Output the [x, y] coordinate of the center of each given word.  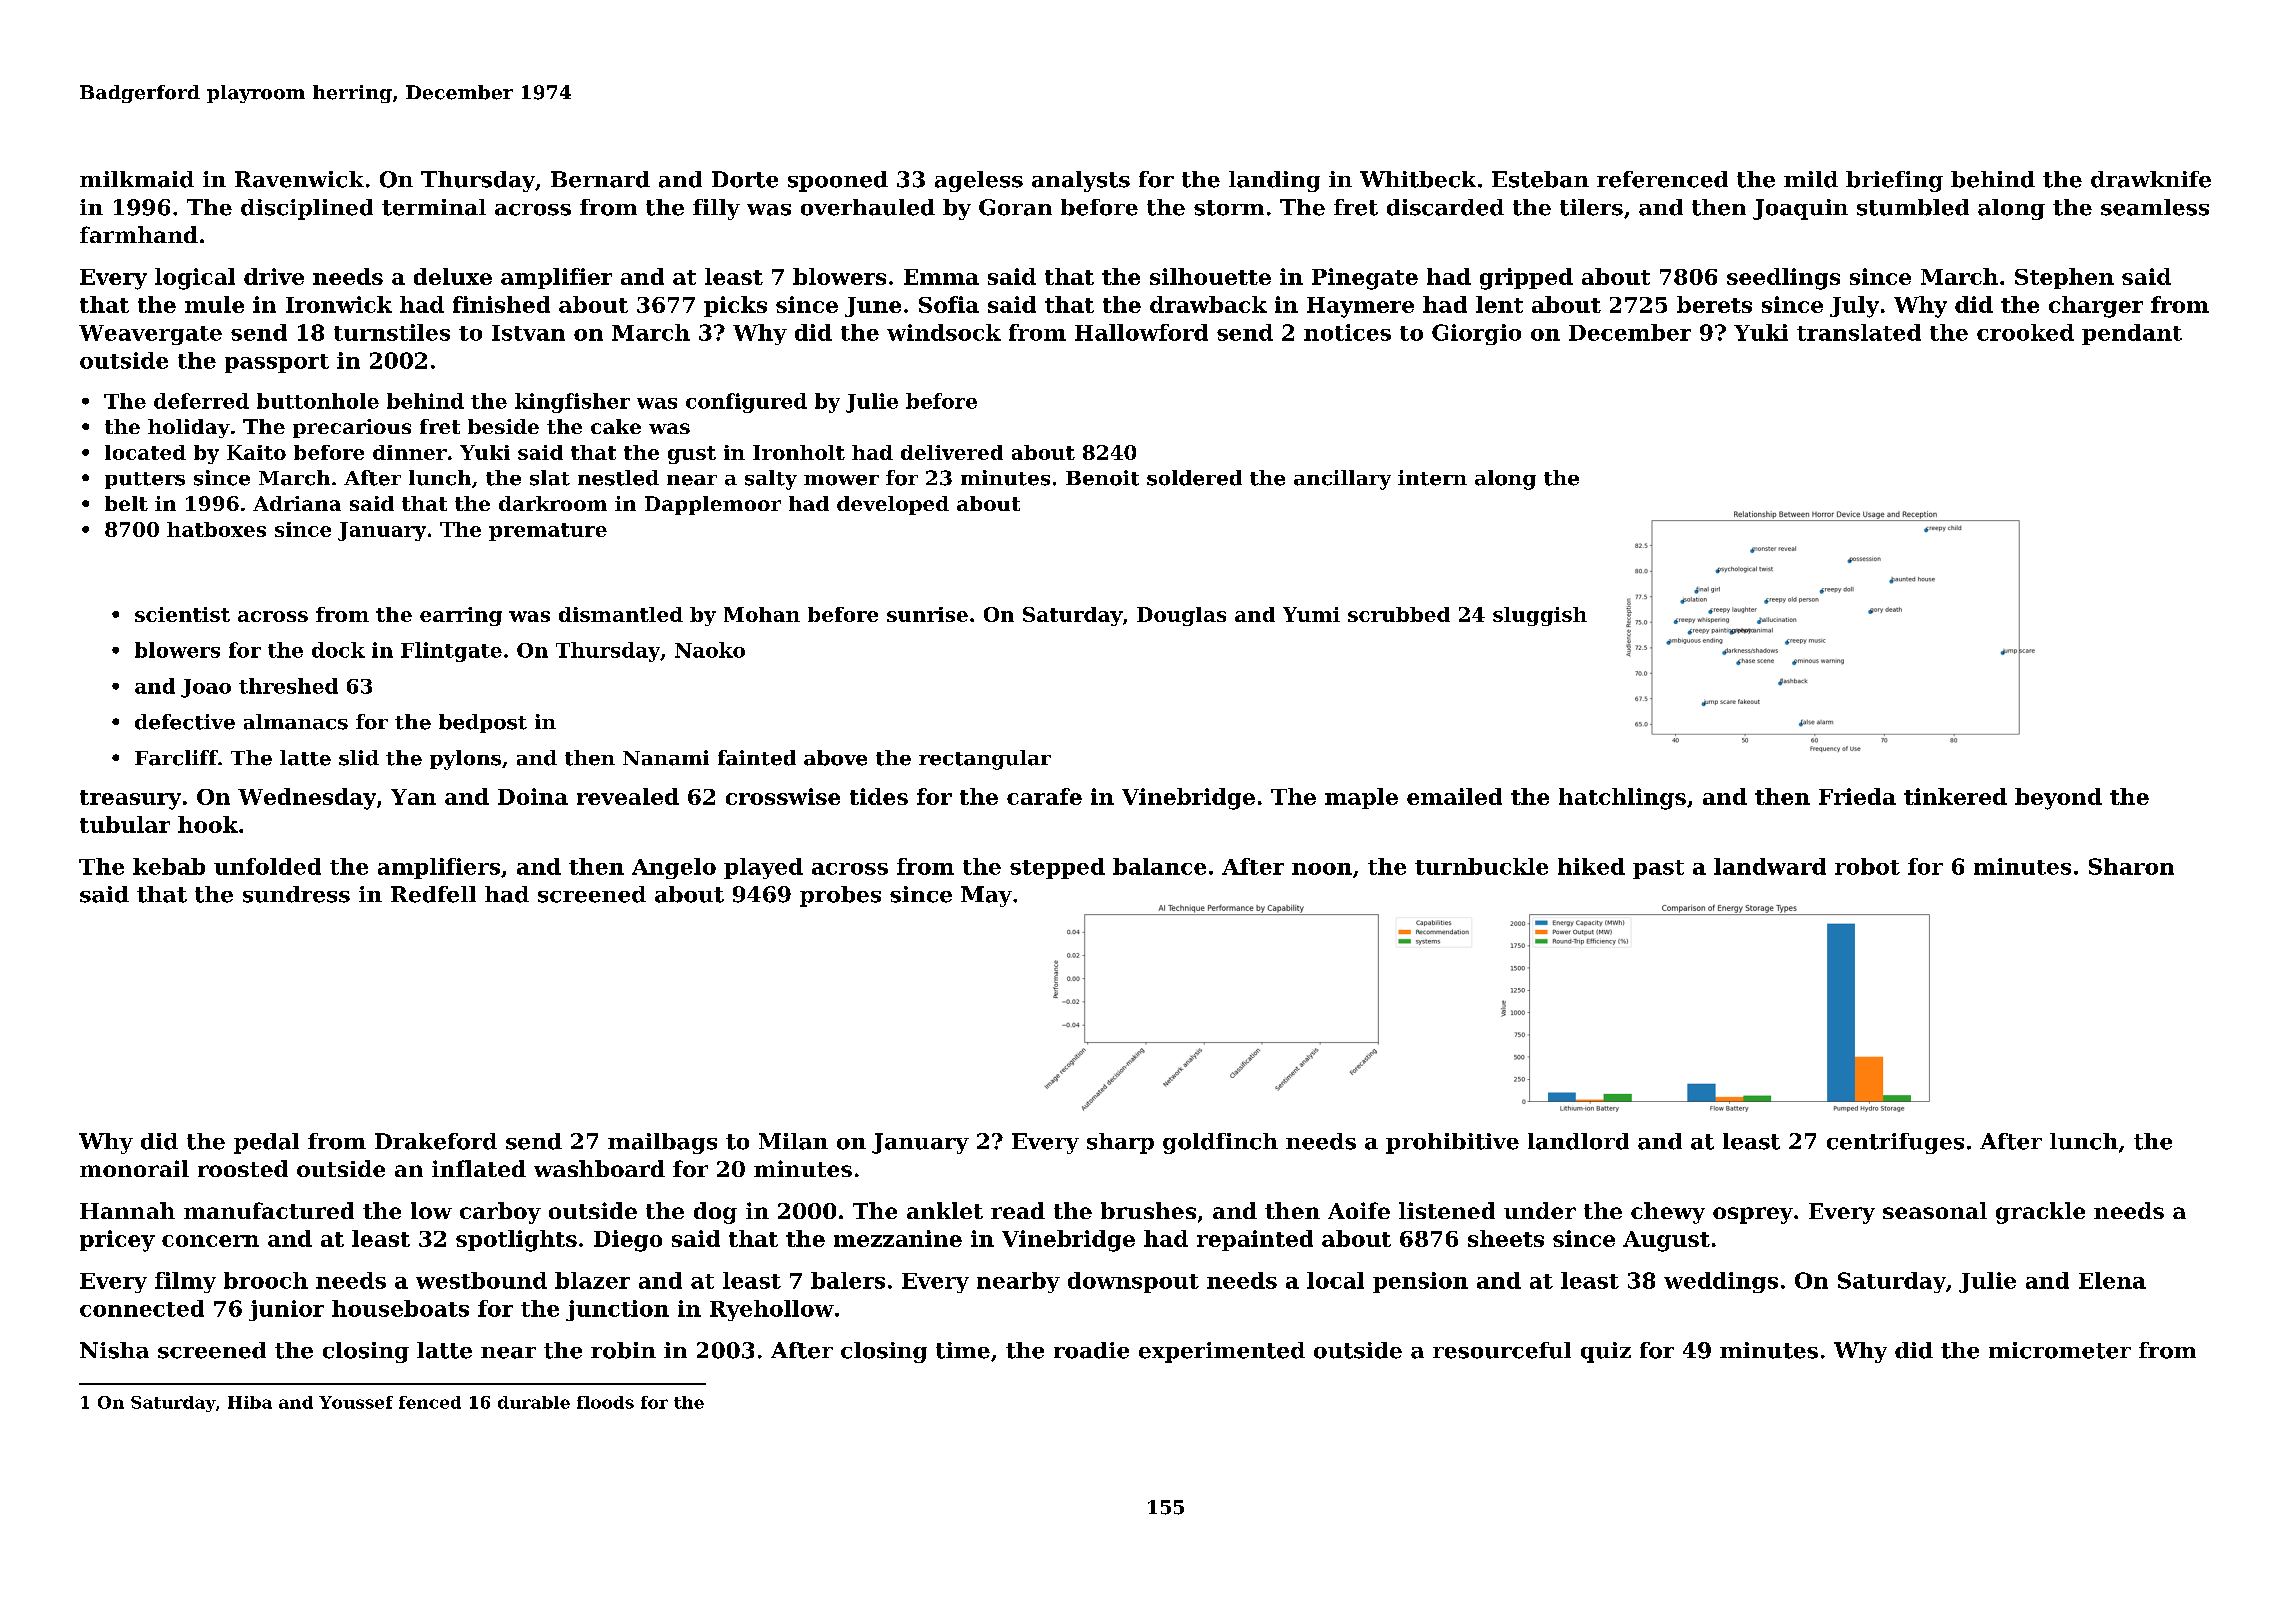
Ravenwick [299, 179]
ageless [979, 181]
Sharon [2131, 866]
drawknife [2151, 179]
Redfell [433, 894]
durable [534, 1402]
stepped [1057, 868]
